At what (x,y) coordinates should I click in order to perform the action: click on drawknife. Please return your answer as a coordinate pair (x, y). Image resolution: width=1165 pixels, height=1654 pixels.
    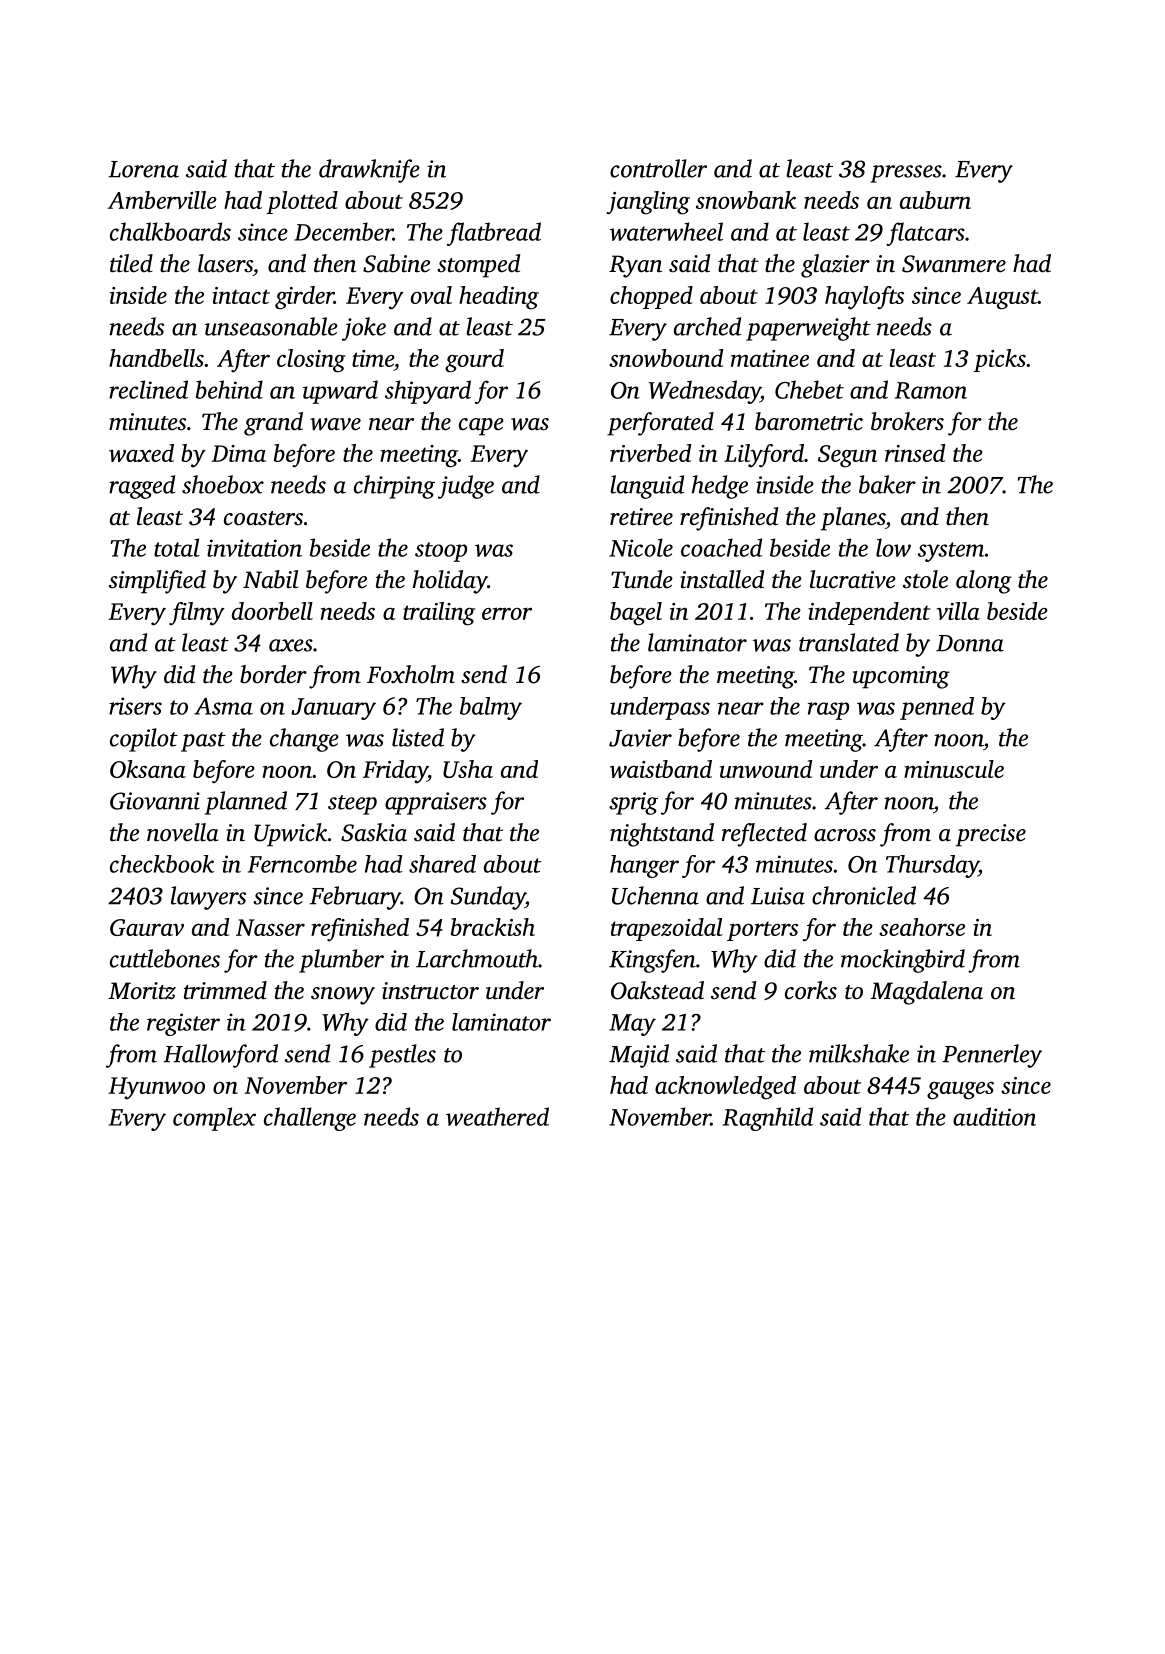
    Looking at the image, I should click on (369, 171).
